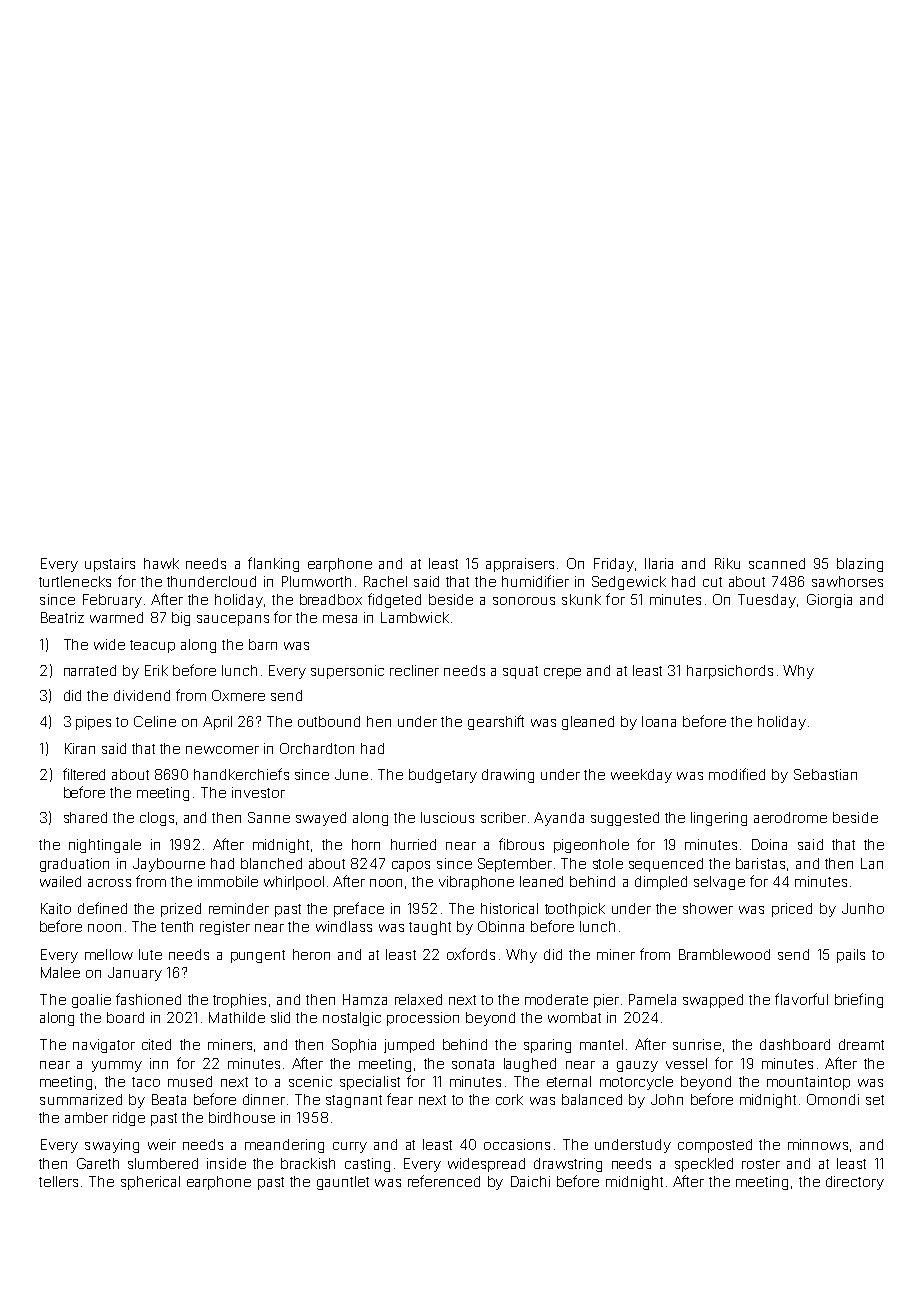  Describe the element at coordinates (569, 1081) in the screenshot. I see `eternal` at that location.
